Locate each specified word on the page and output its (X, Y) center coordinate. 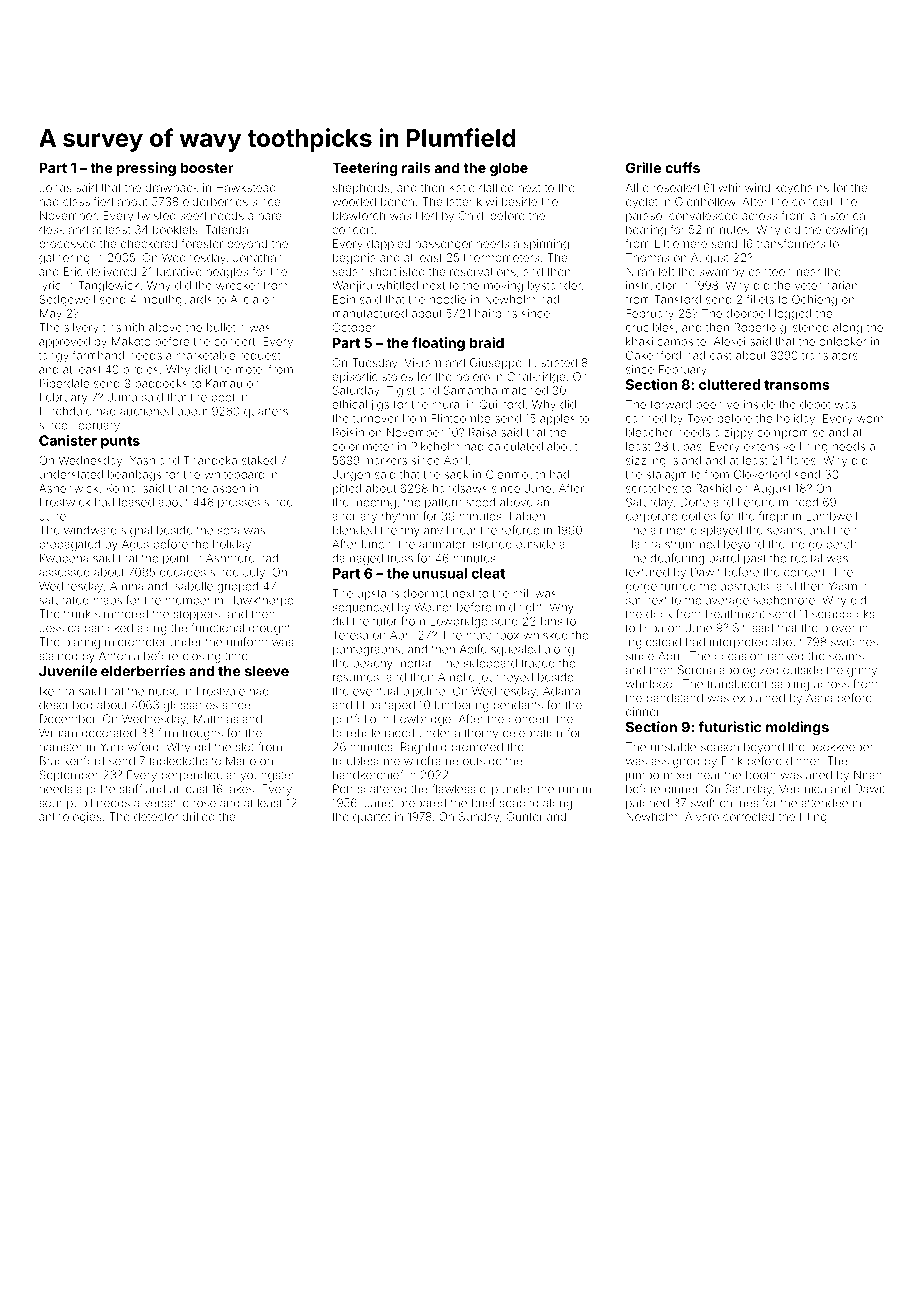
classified (88, 201)
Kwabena (64, 558)
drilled (198, 816)
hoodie (448, 299)
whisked (545, 635)
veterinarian (826, 285)
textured (647, 572)
